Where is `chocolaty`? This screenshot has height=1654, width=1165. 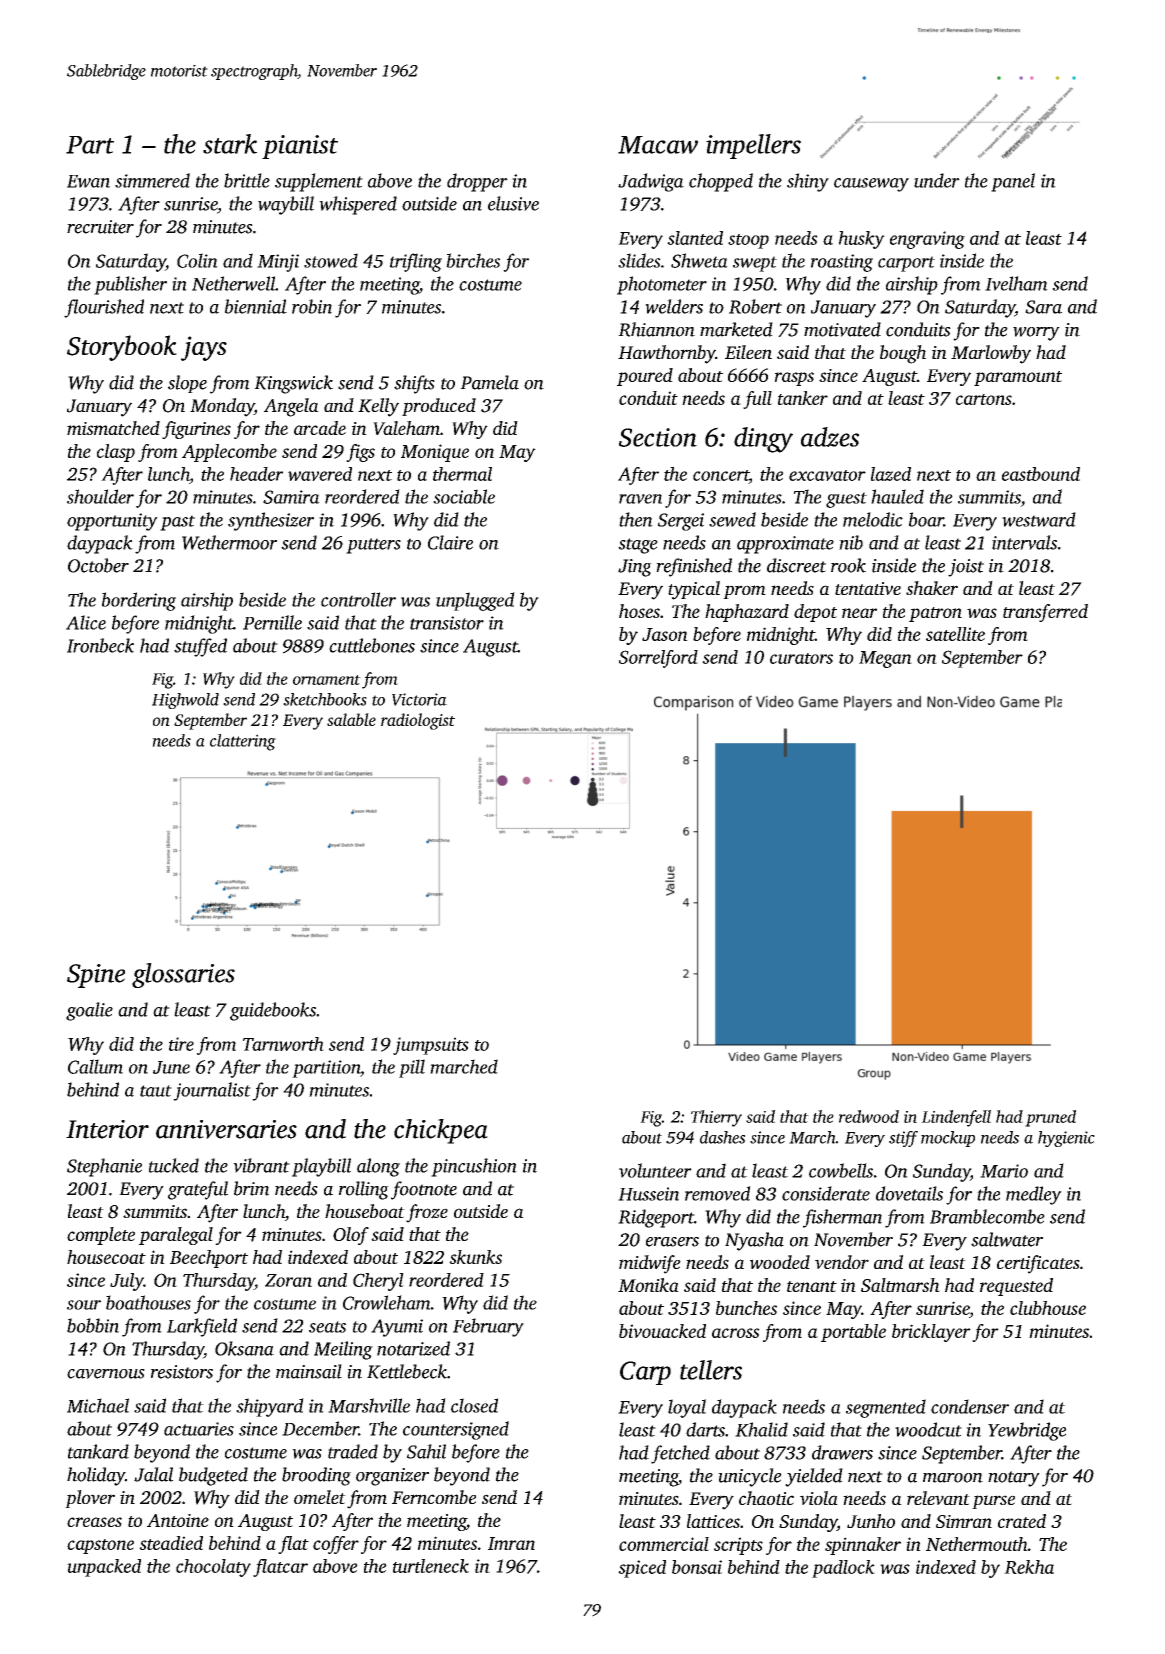
chocolaty is located at coordinates (213, 1568).
